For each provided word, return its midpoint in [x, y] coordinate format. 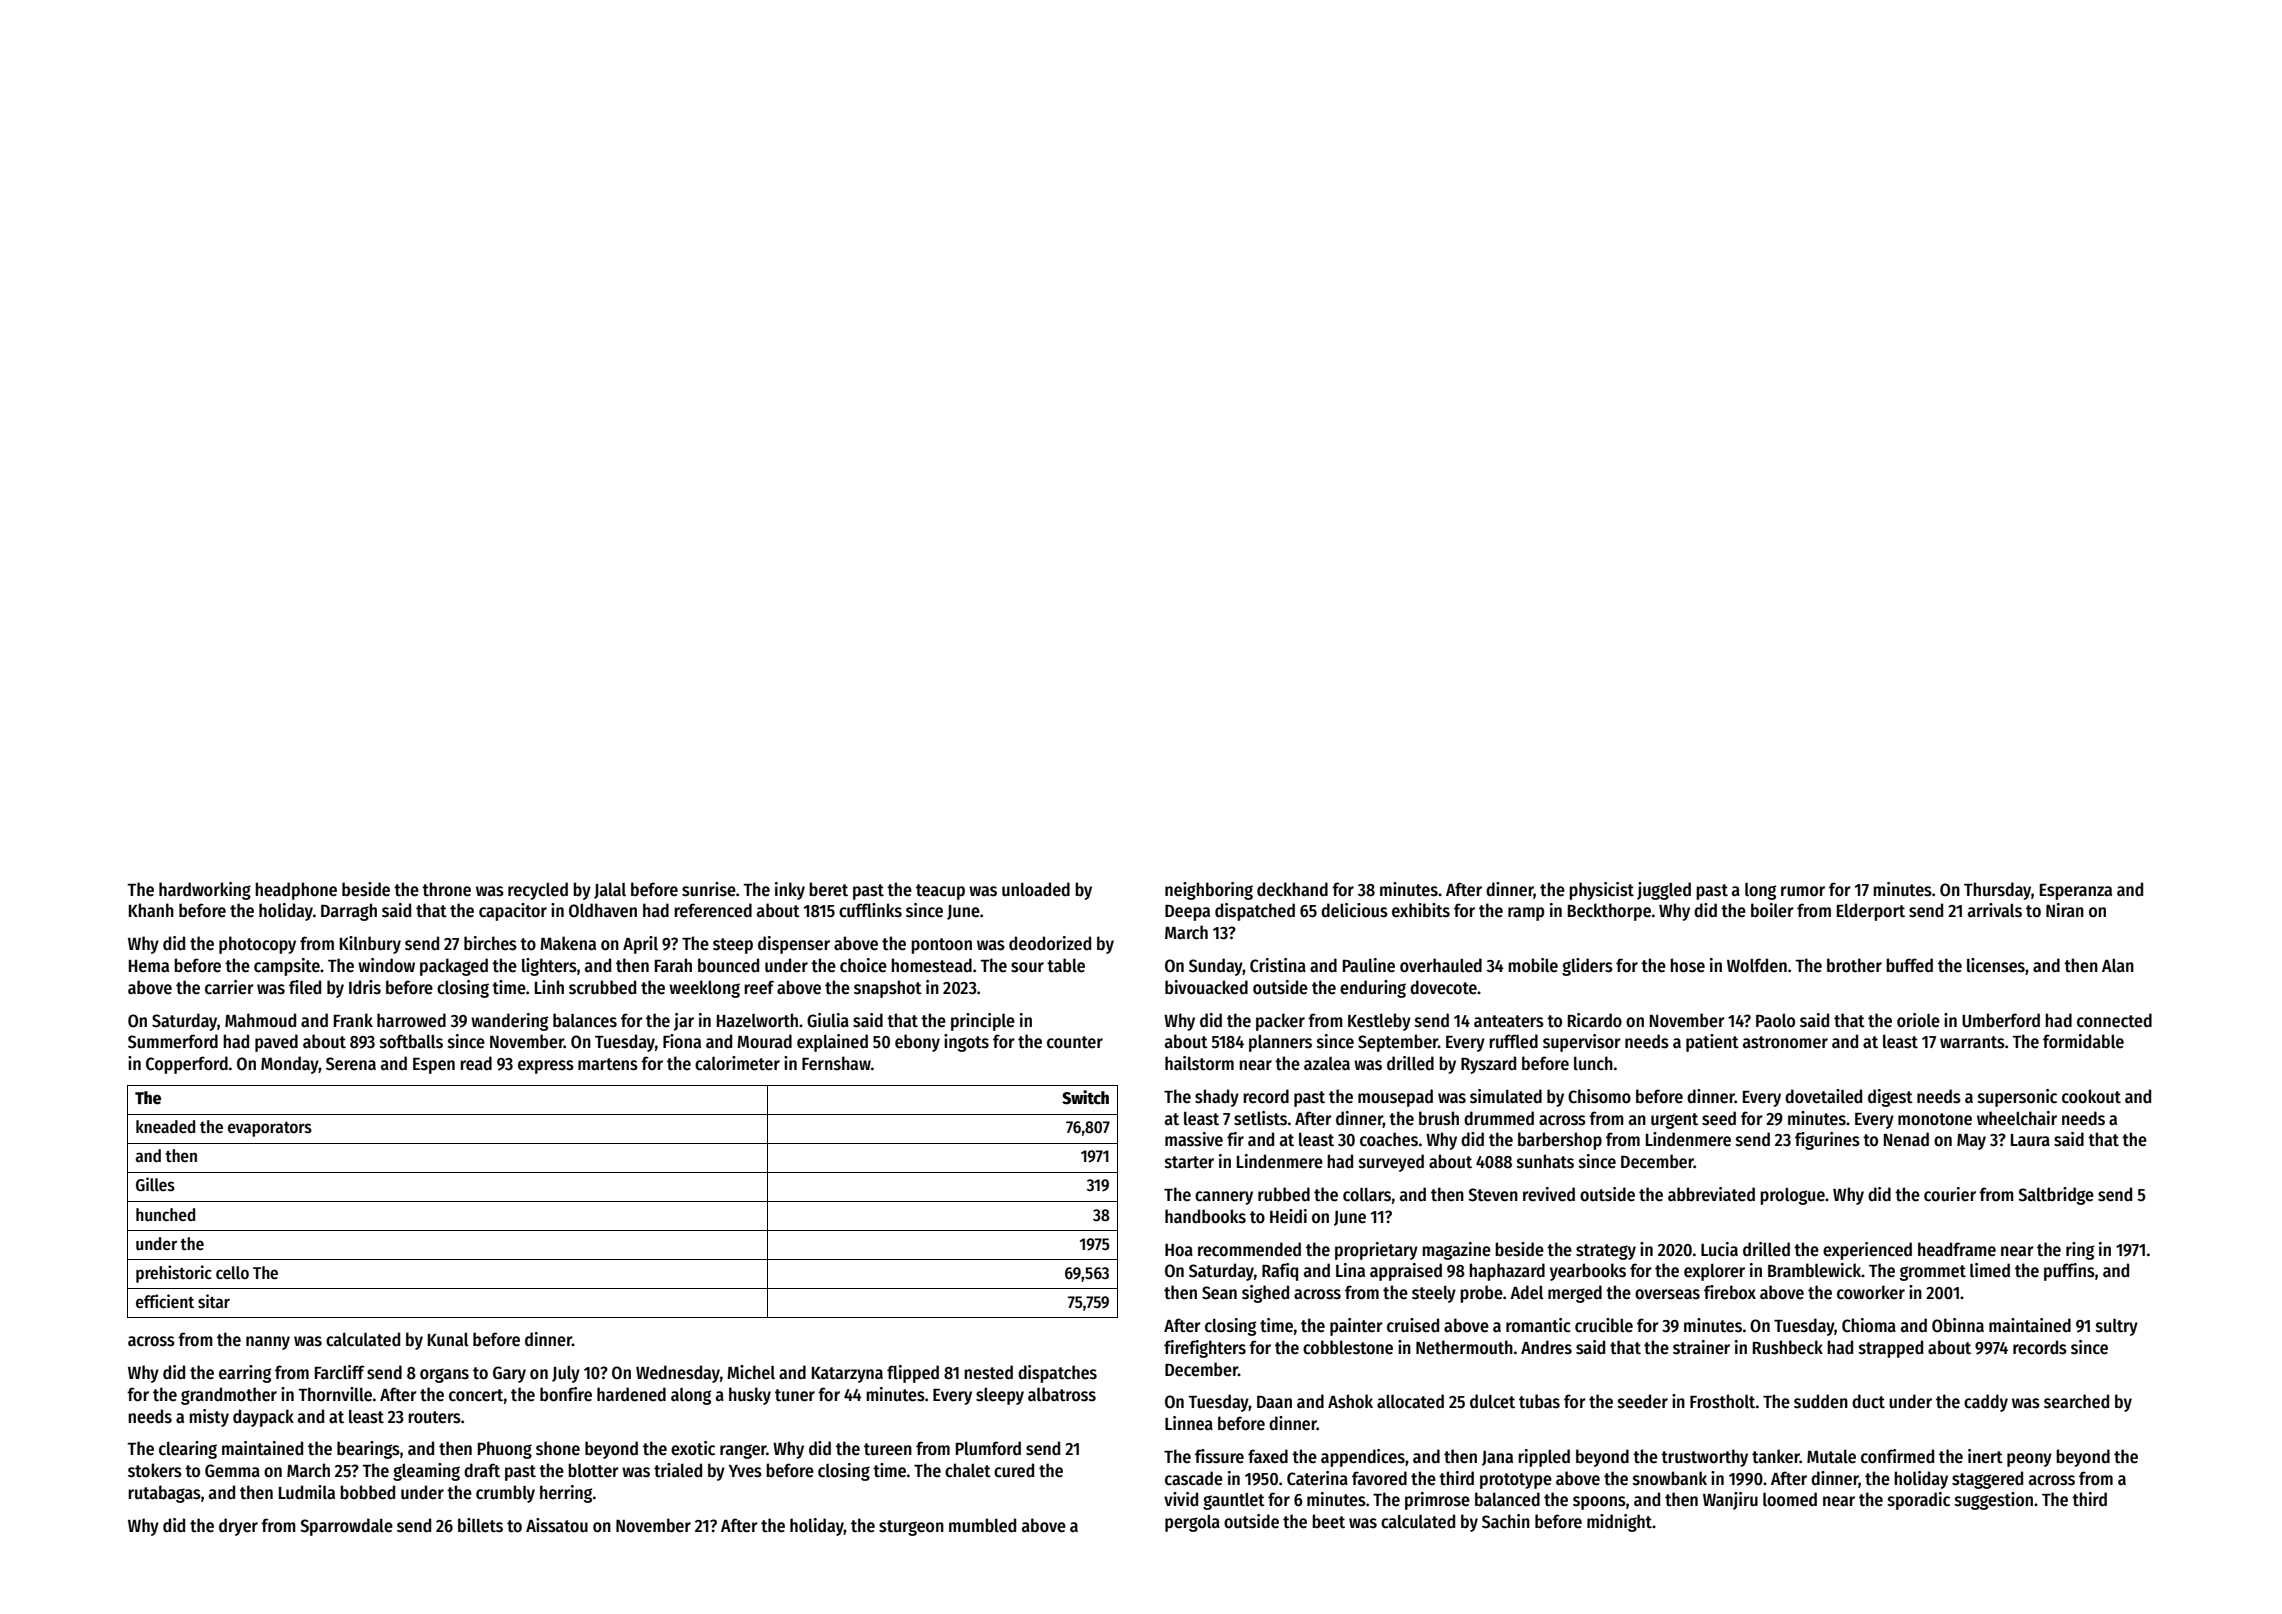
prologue [1792, 1196]
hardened [631, 1394]
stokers [155, 1470]
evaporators [270, 1129]
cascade [1194, 1478]
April [640, 945]
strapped [1891, 1349]
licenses [1996, 965]
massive [1194, 1139]
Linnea [1189, 1423]
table [1066, 965]
